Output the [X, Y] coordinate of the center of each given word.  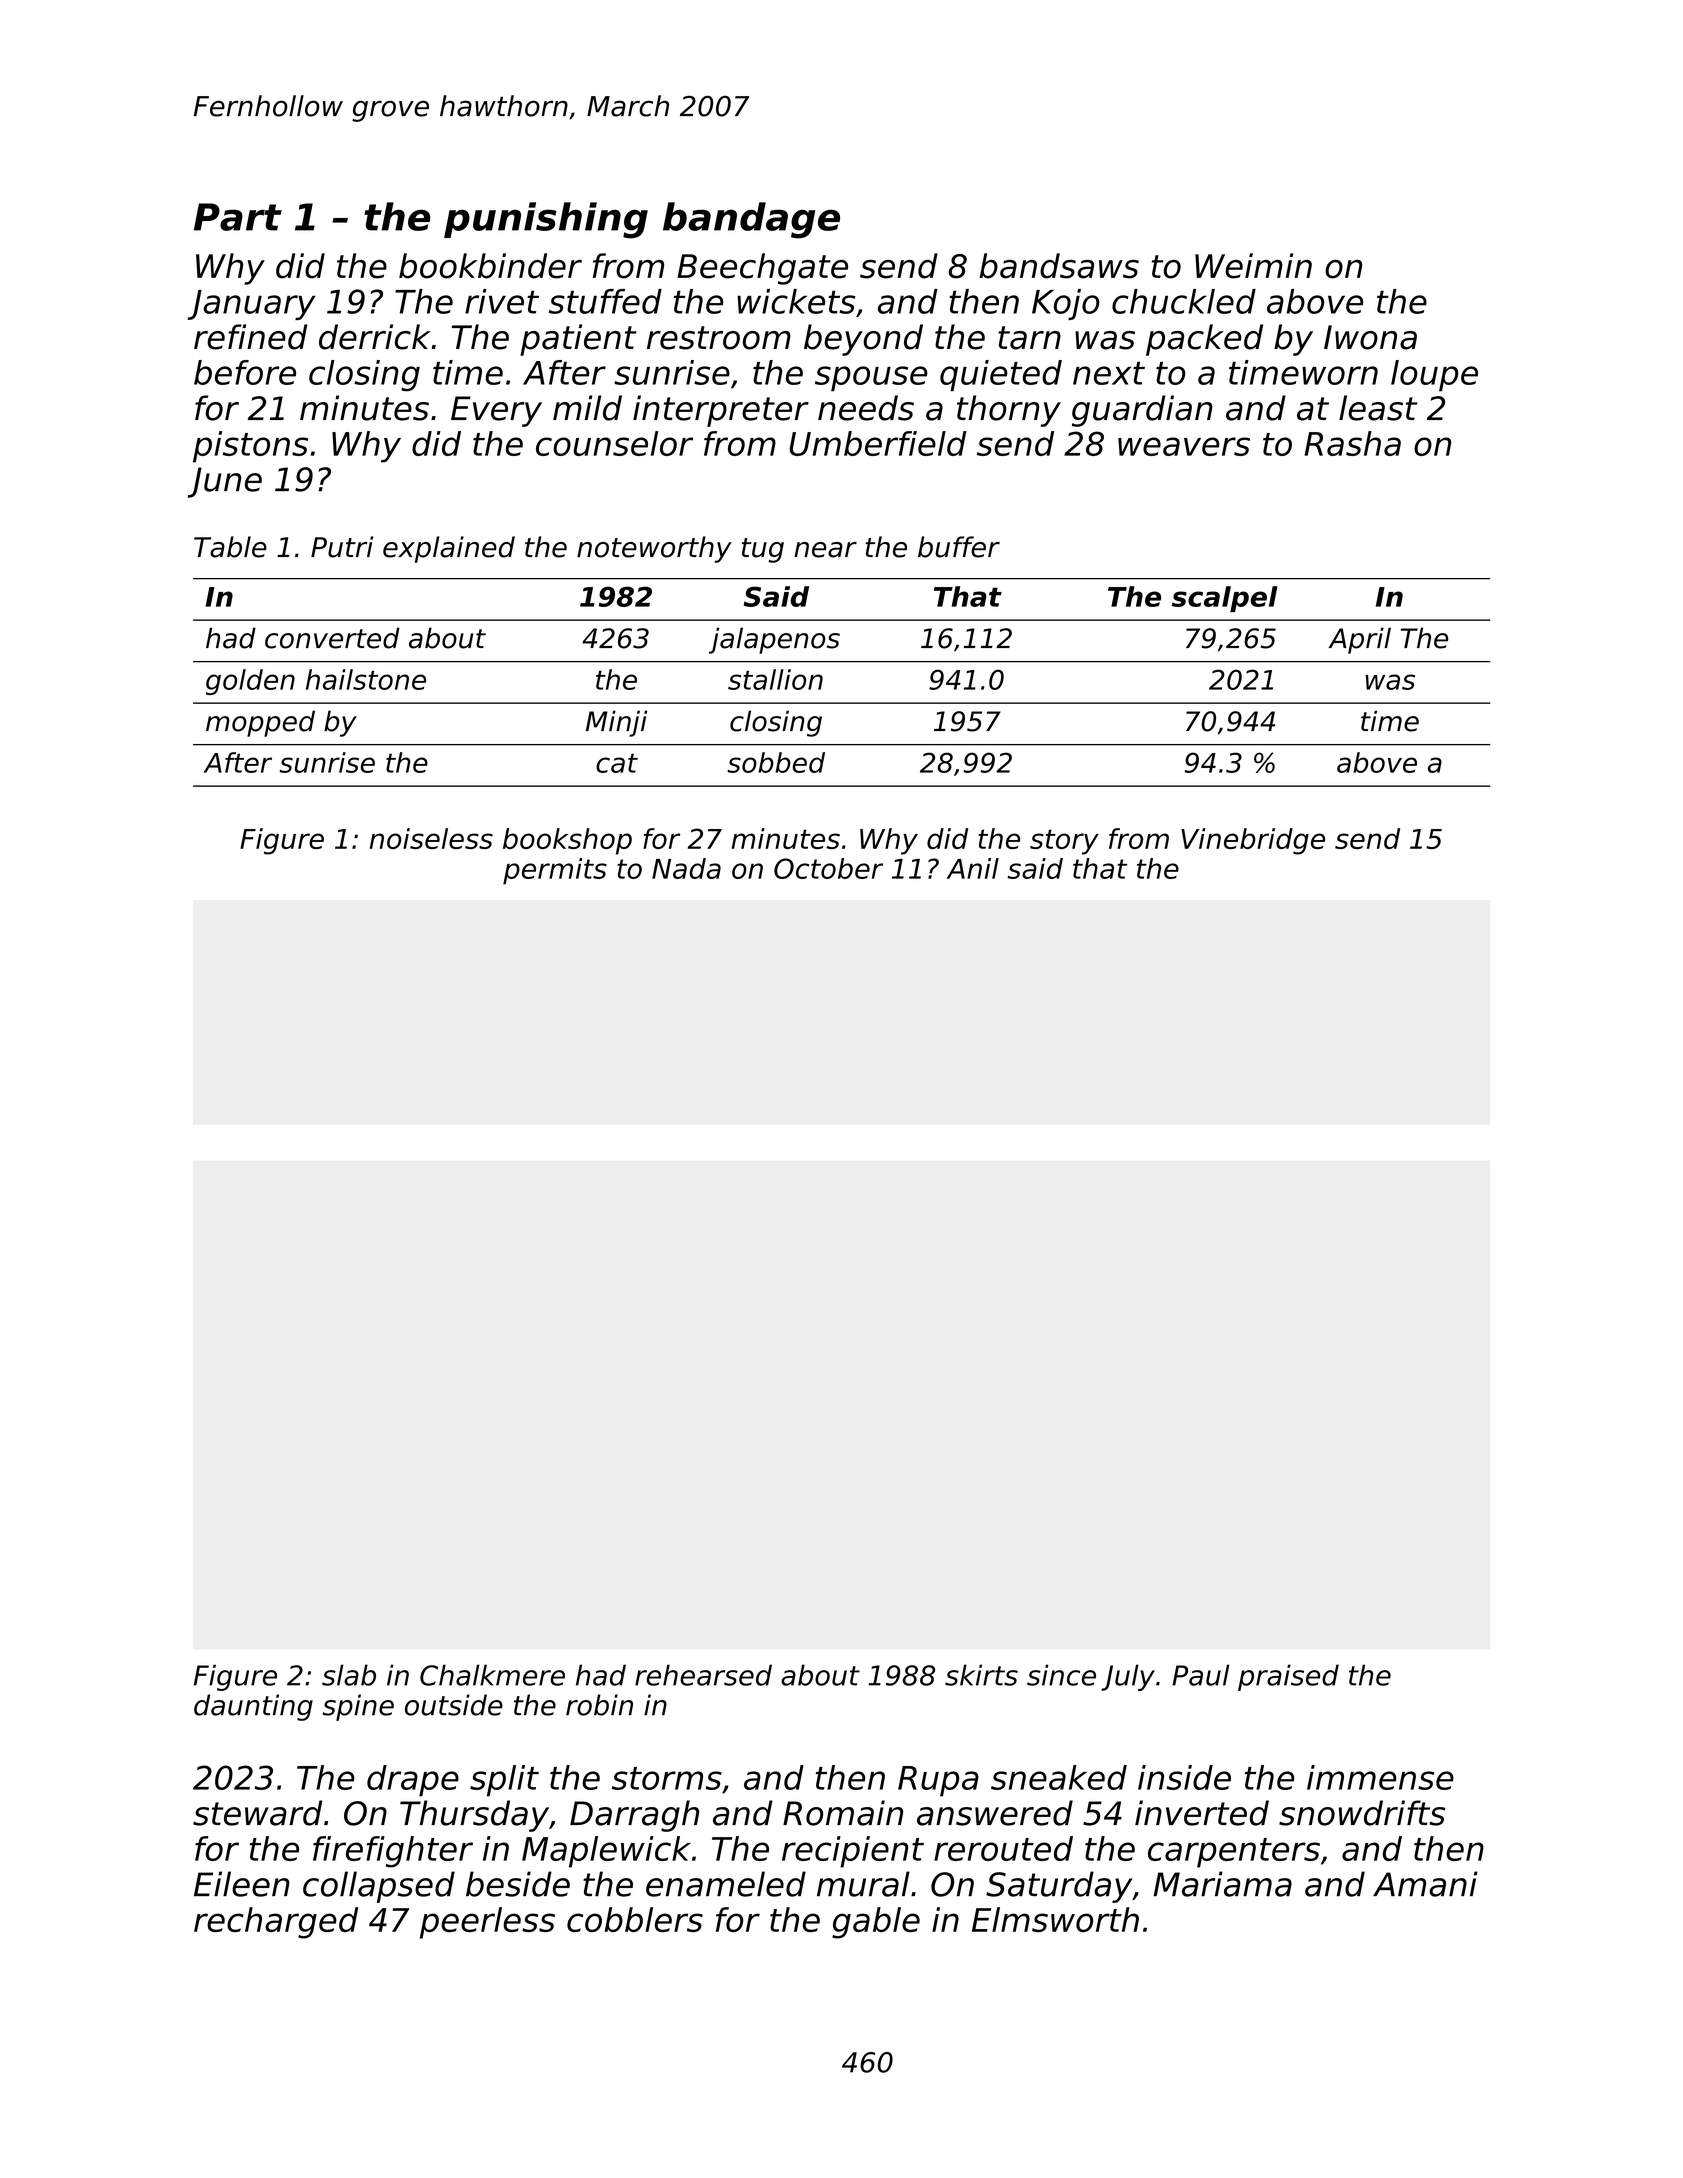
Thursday [474, 1816]
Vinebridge [1253, 841]
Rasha [1352, 443]
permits [555, 871]
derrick [375, 337]
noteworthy [654, 549]
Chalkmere [492, 1675]
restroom [719, 338]
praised [1288, 1677]
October [828, 868]
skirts [981, 1675]
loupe [1434, 376]
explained [449, 549]
